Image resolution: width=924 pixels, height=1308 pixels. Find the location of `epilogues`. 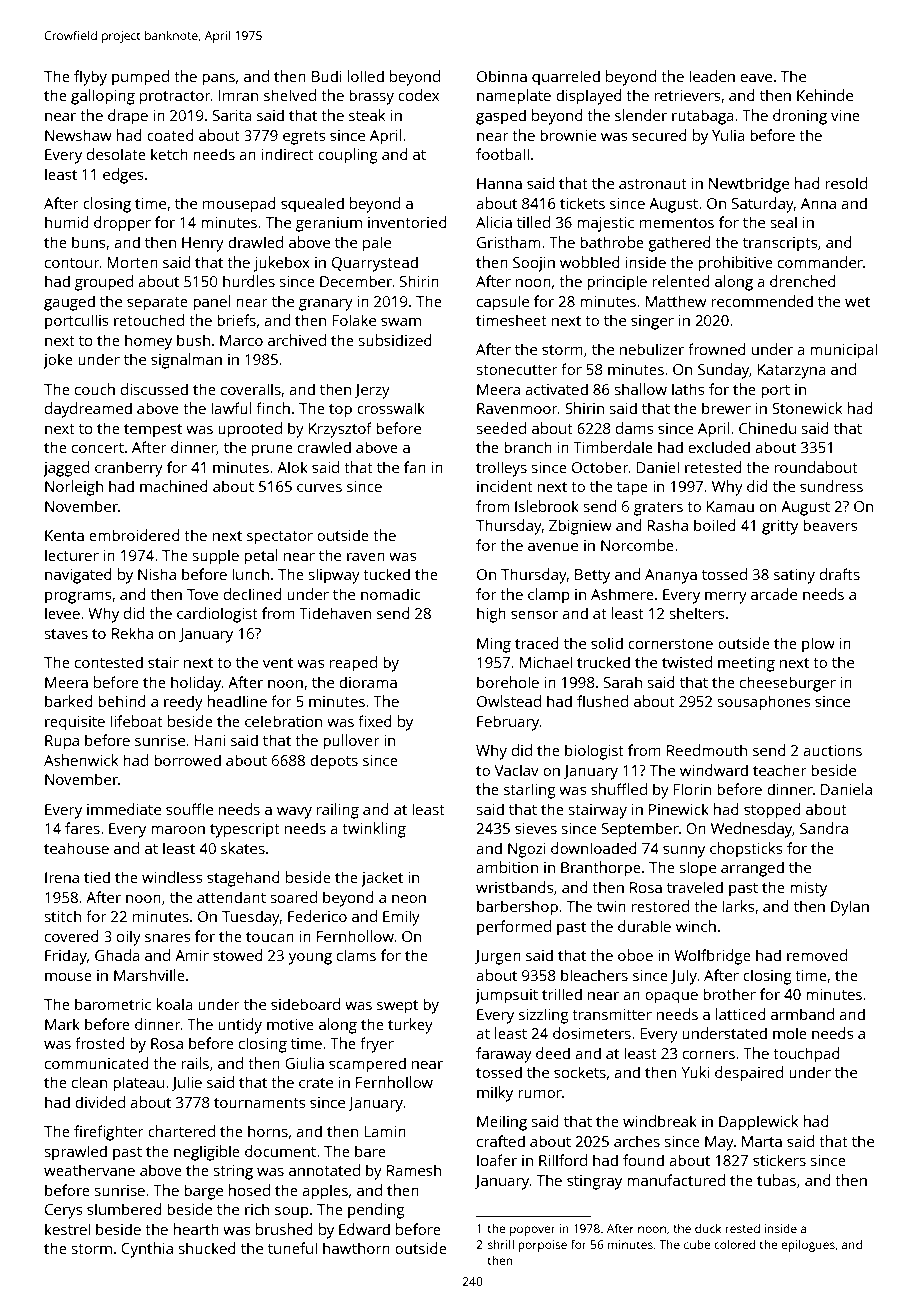

epilogues is located at coordinates (808, 1246).
